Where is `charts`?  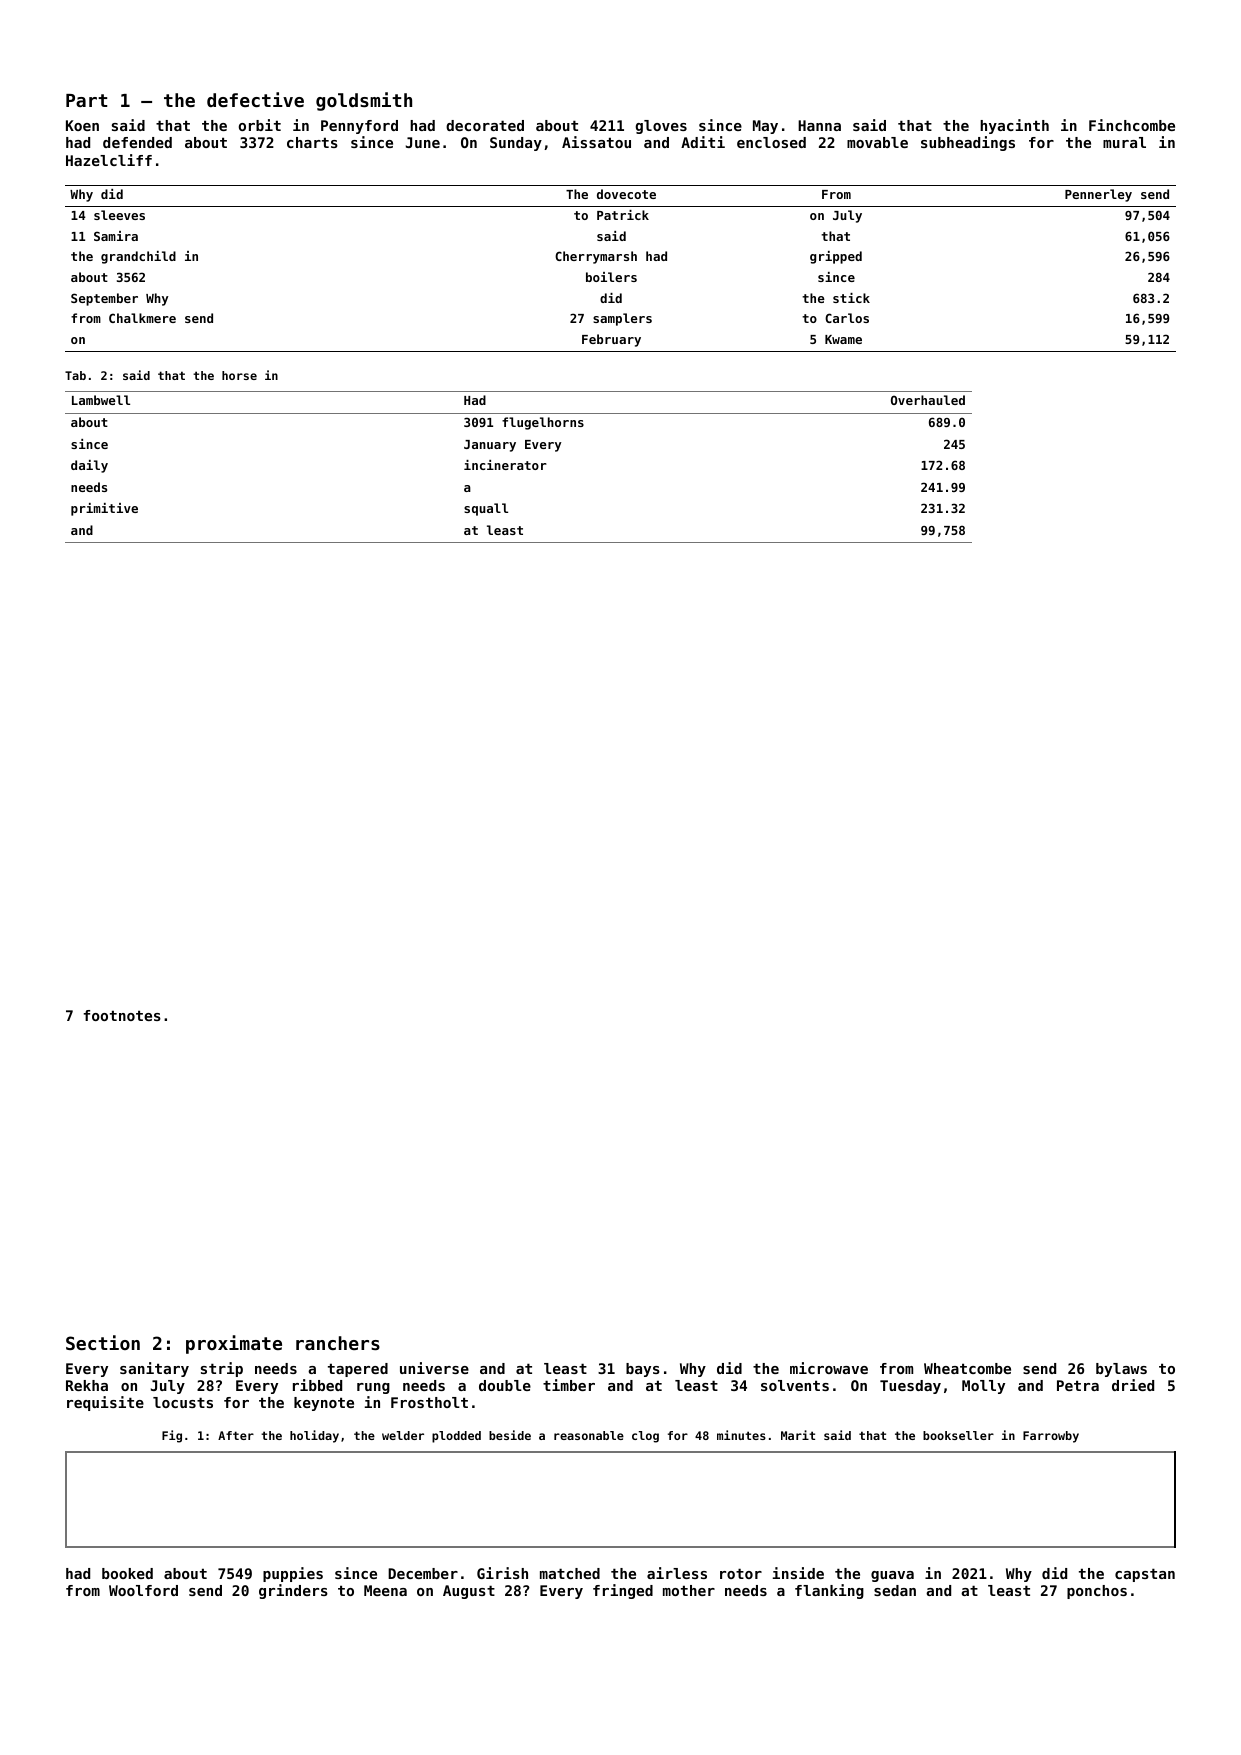 charts is located at coordinates (312, 142).
